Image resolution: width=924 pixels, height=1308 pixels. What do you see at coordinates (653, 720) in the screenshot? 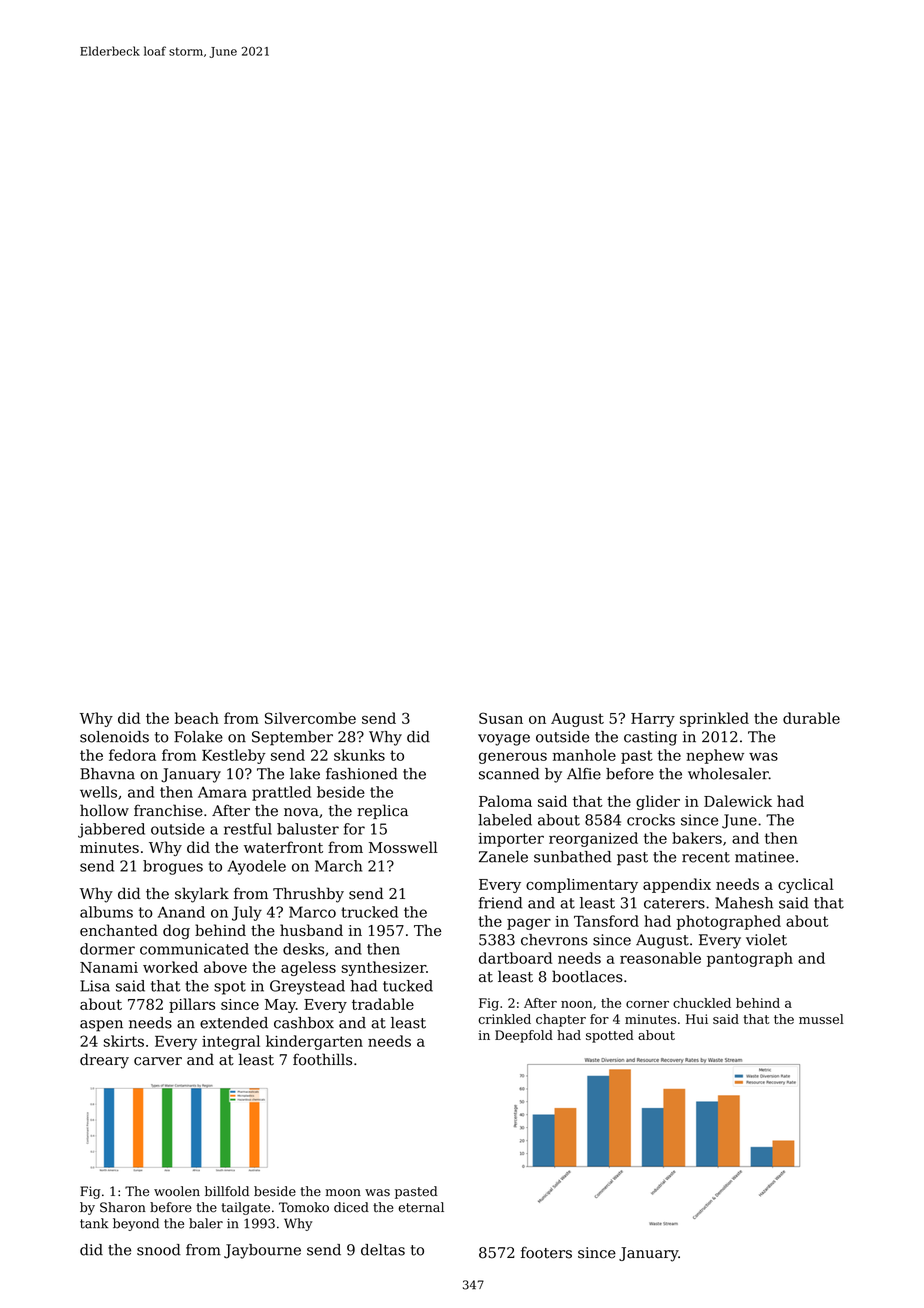
I see `Harry` at bounding box center [653, 720].
